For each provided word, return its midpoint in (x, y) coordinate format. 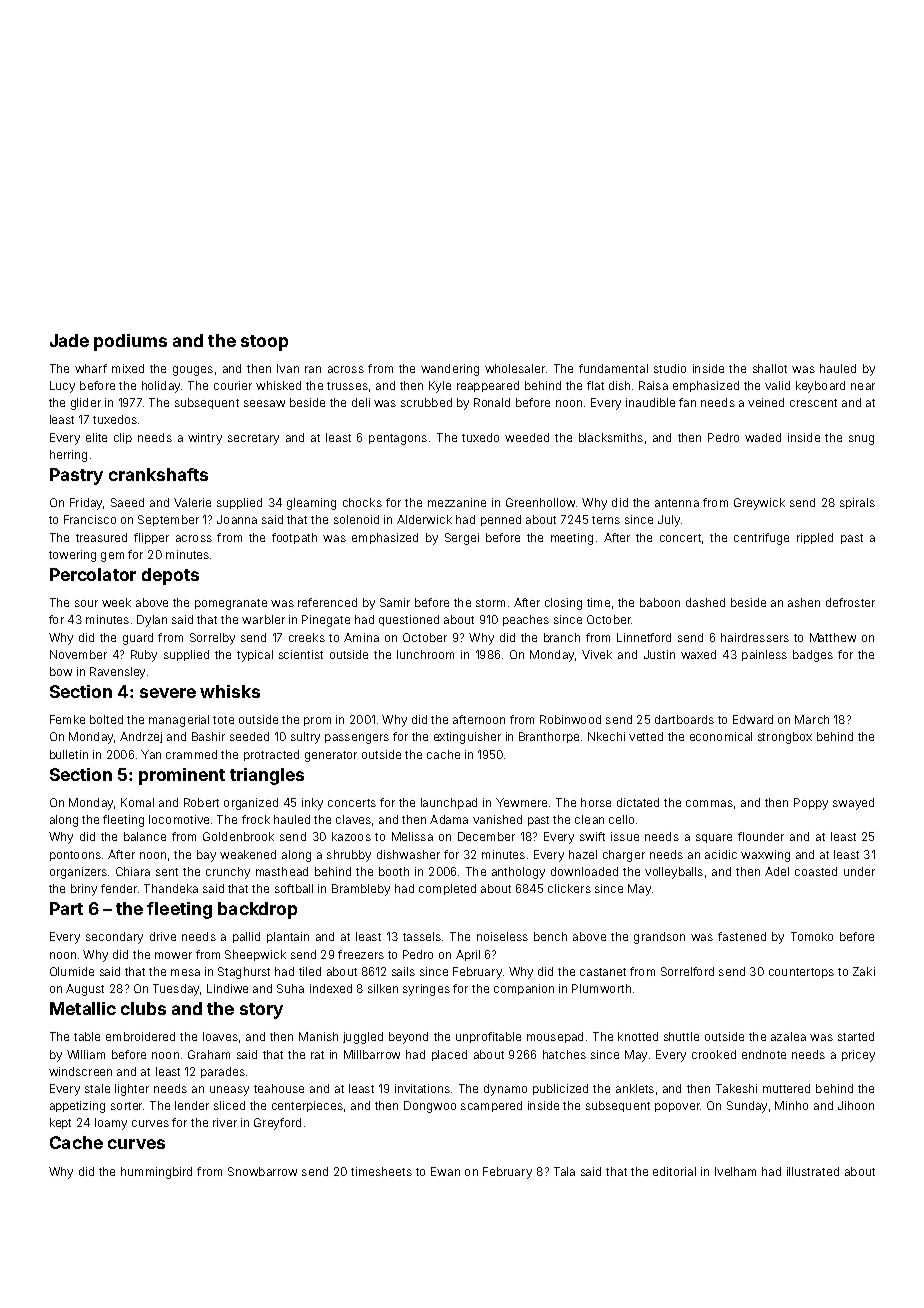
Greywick (759, 504)
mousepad (555, 1037)
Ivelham (735, 1171)
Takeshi (736, 1088)
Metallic (83, 1008)
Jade (69, 340)
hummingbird (156, 1173)
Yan (151, 754)
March (812, 719)
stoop (264, 343)
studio (670, 368)
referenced (327, 602)
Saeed (127, 502)
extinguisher (467, 738)
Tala (564, 1171)
